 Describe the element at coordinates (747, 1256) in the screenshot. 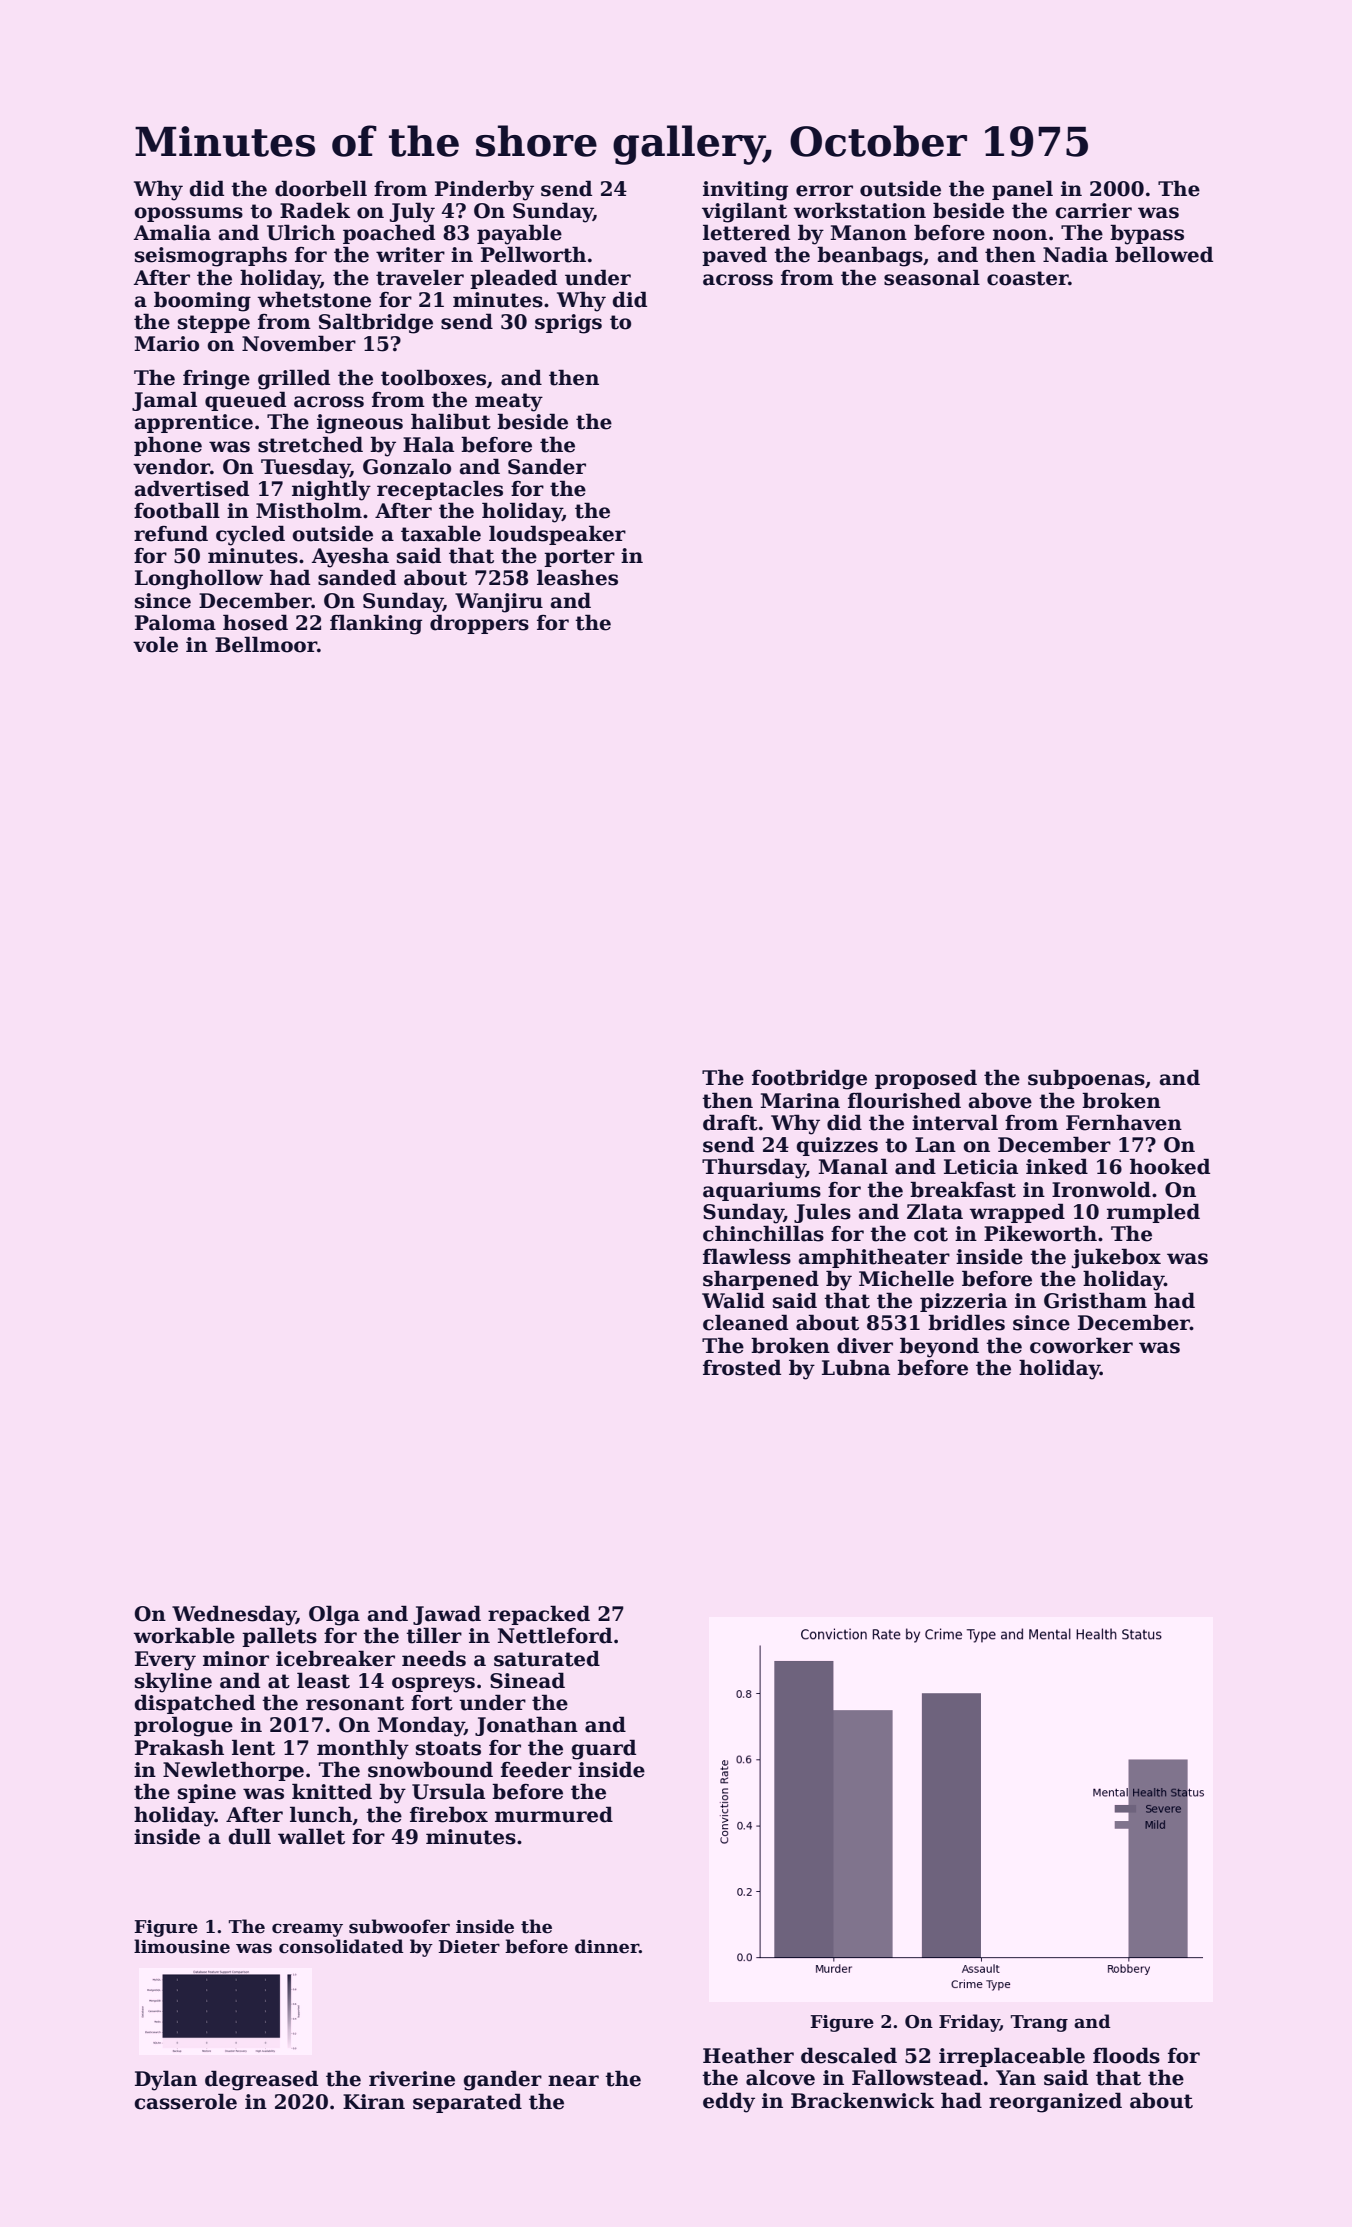

I see `flawless` at that location.
